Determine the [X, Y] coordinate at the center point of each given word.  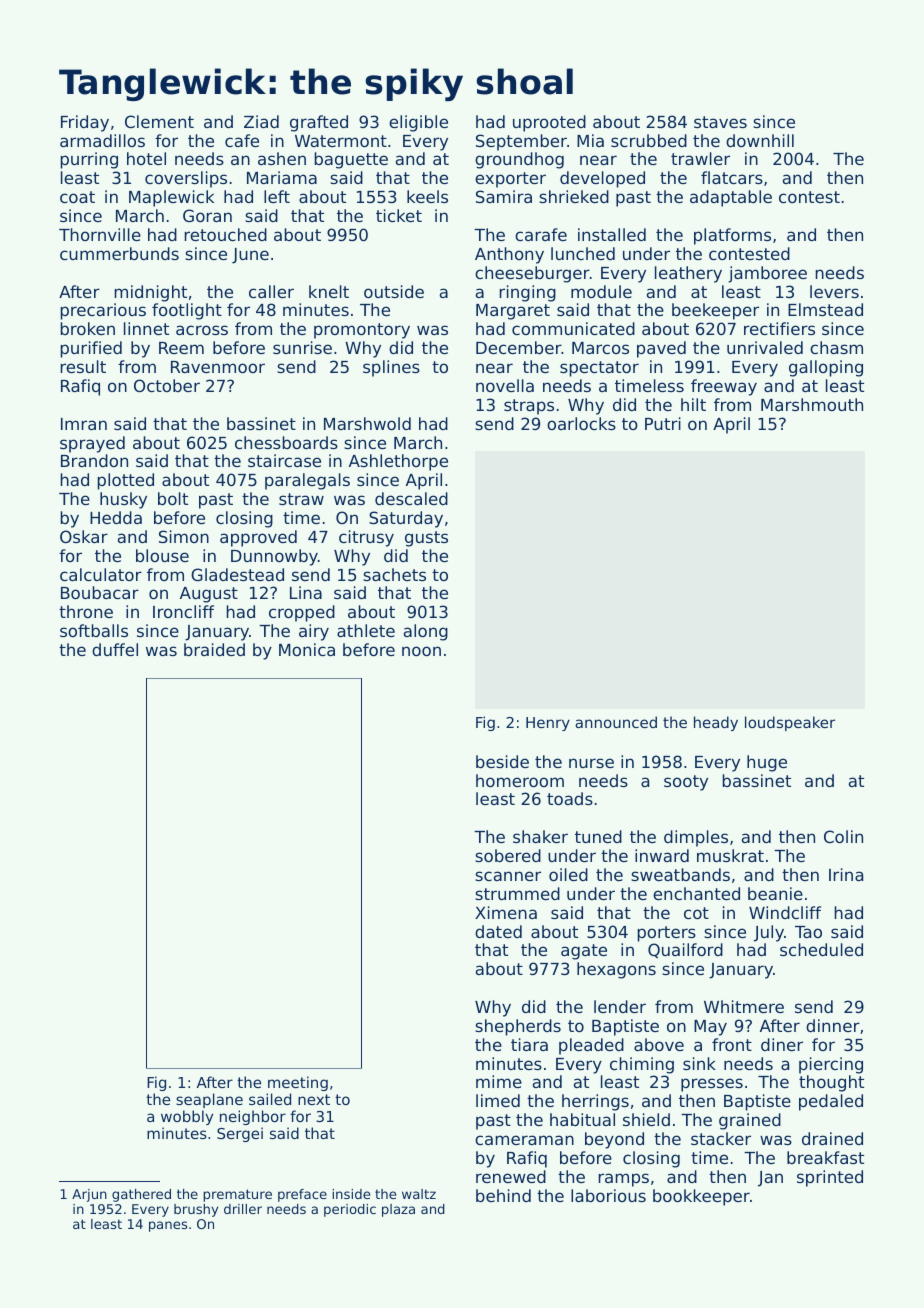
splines [391, 368]
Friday [85, 123]
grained [750, 1121]
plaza [398, 1210]
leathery [688, 274]
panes [168, 1226]
